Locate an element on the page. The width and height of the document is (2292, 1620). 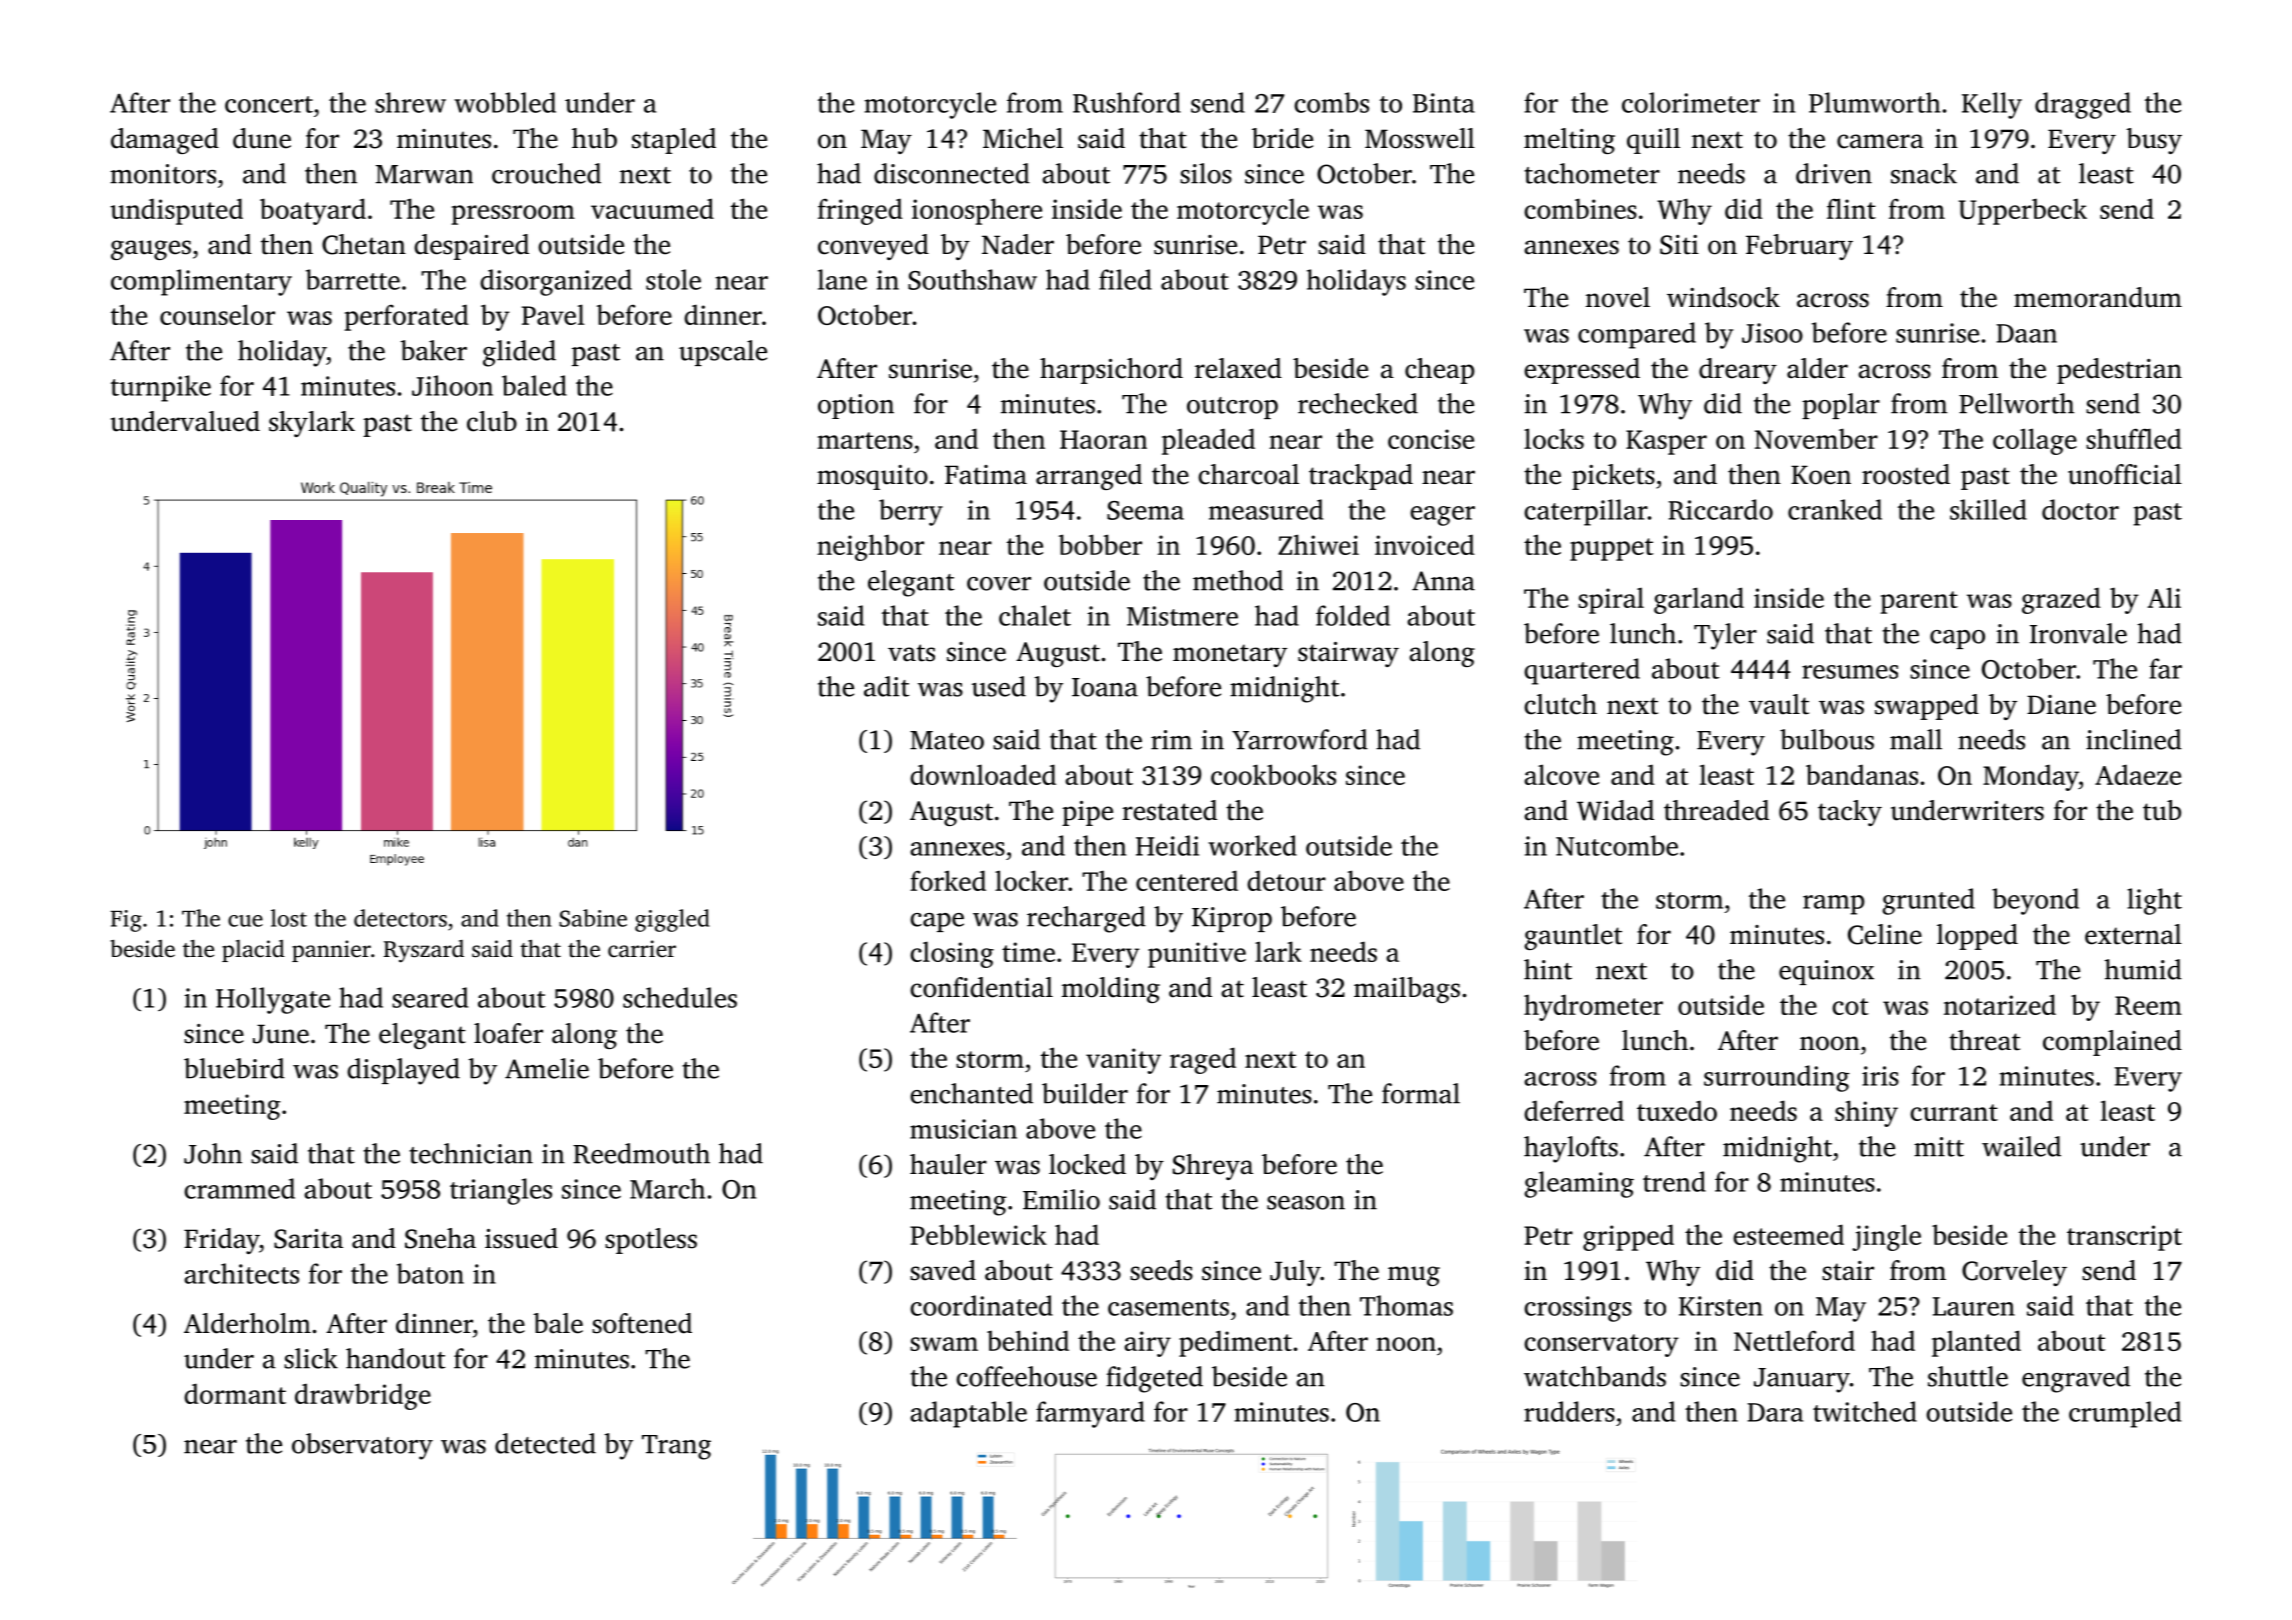
wobbled is located at coordinates (505, 102).
